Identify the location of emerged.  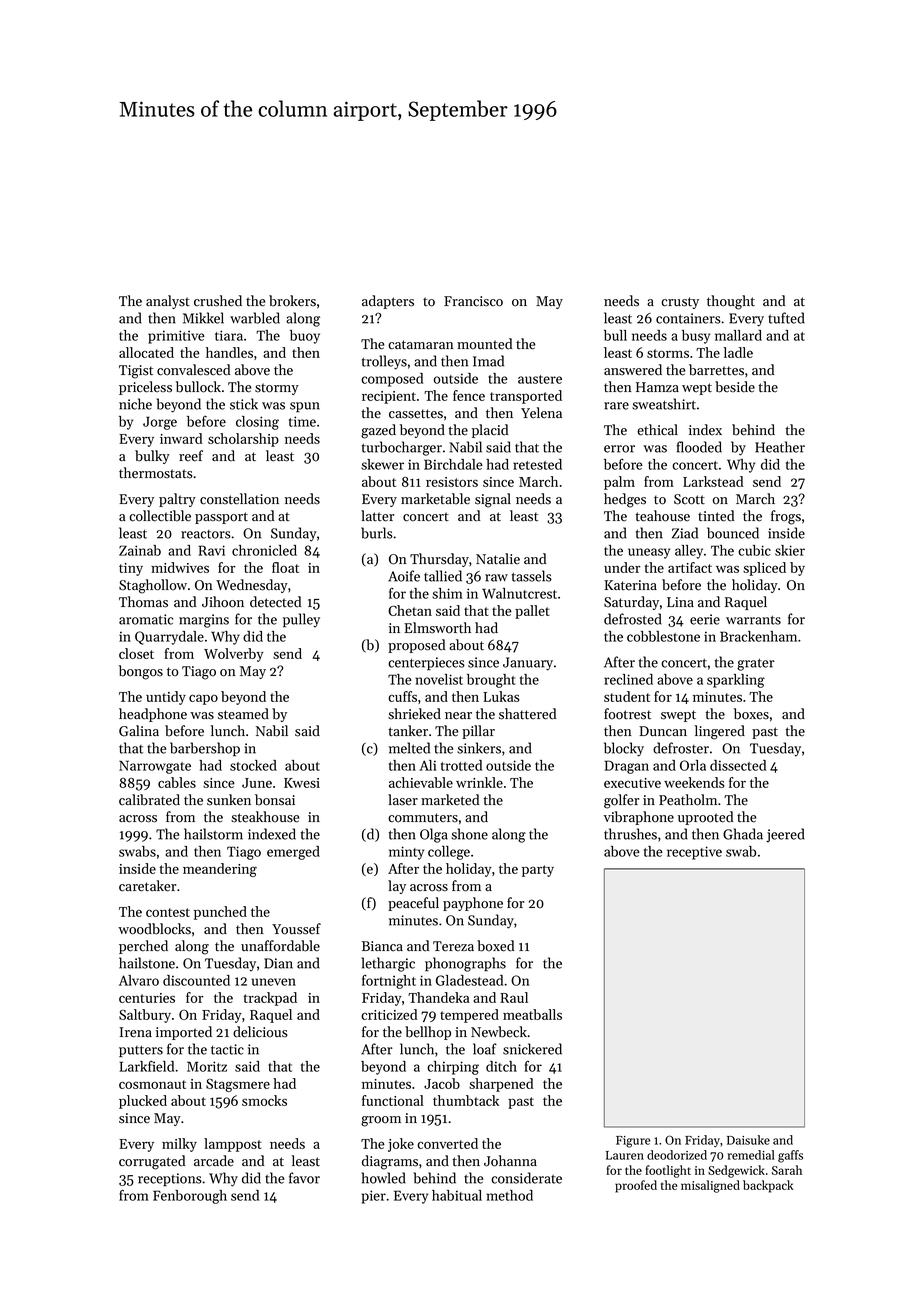
(293, 853).
